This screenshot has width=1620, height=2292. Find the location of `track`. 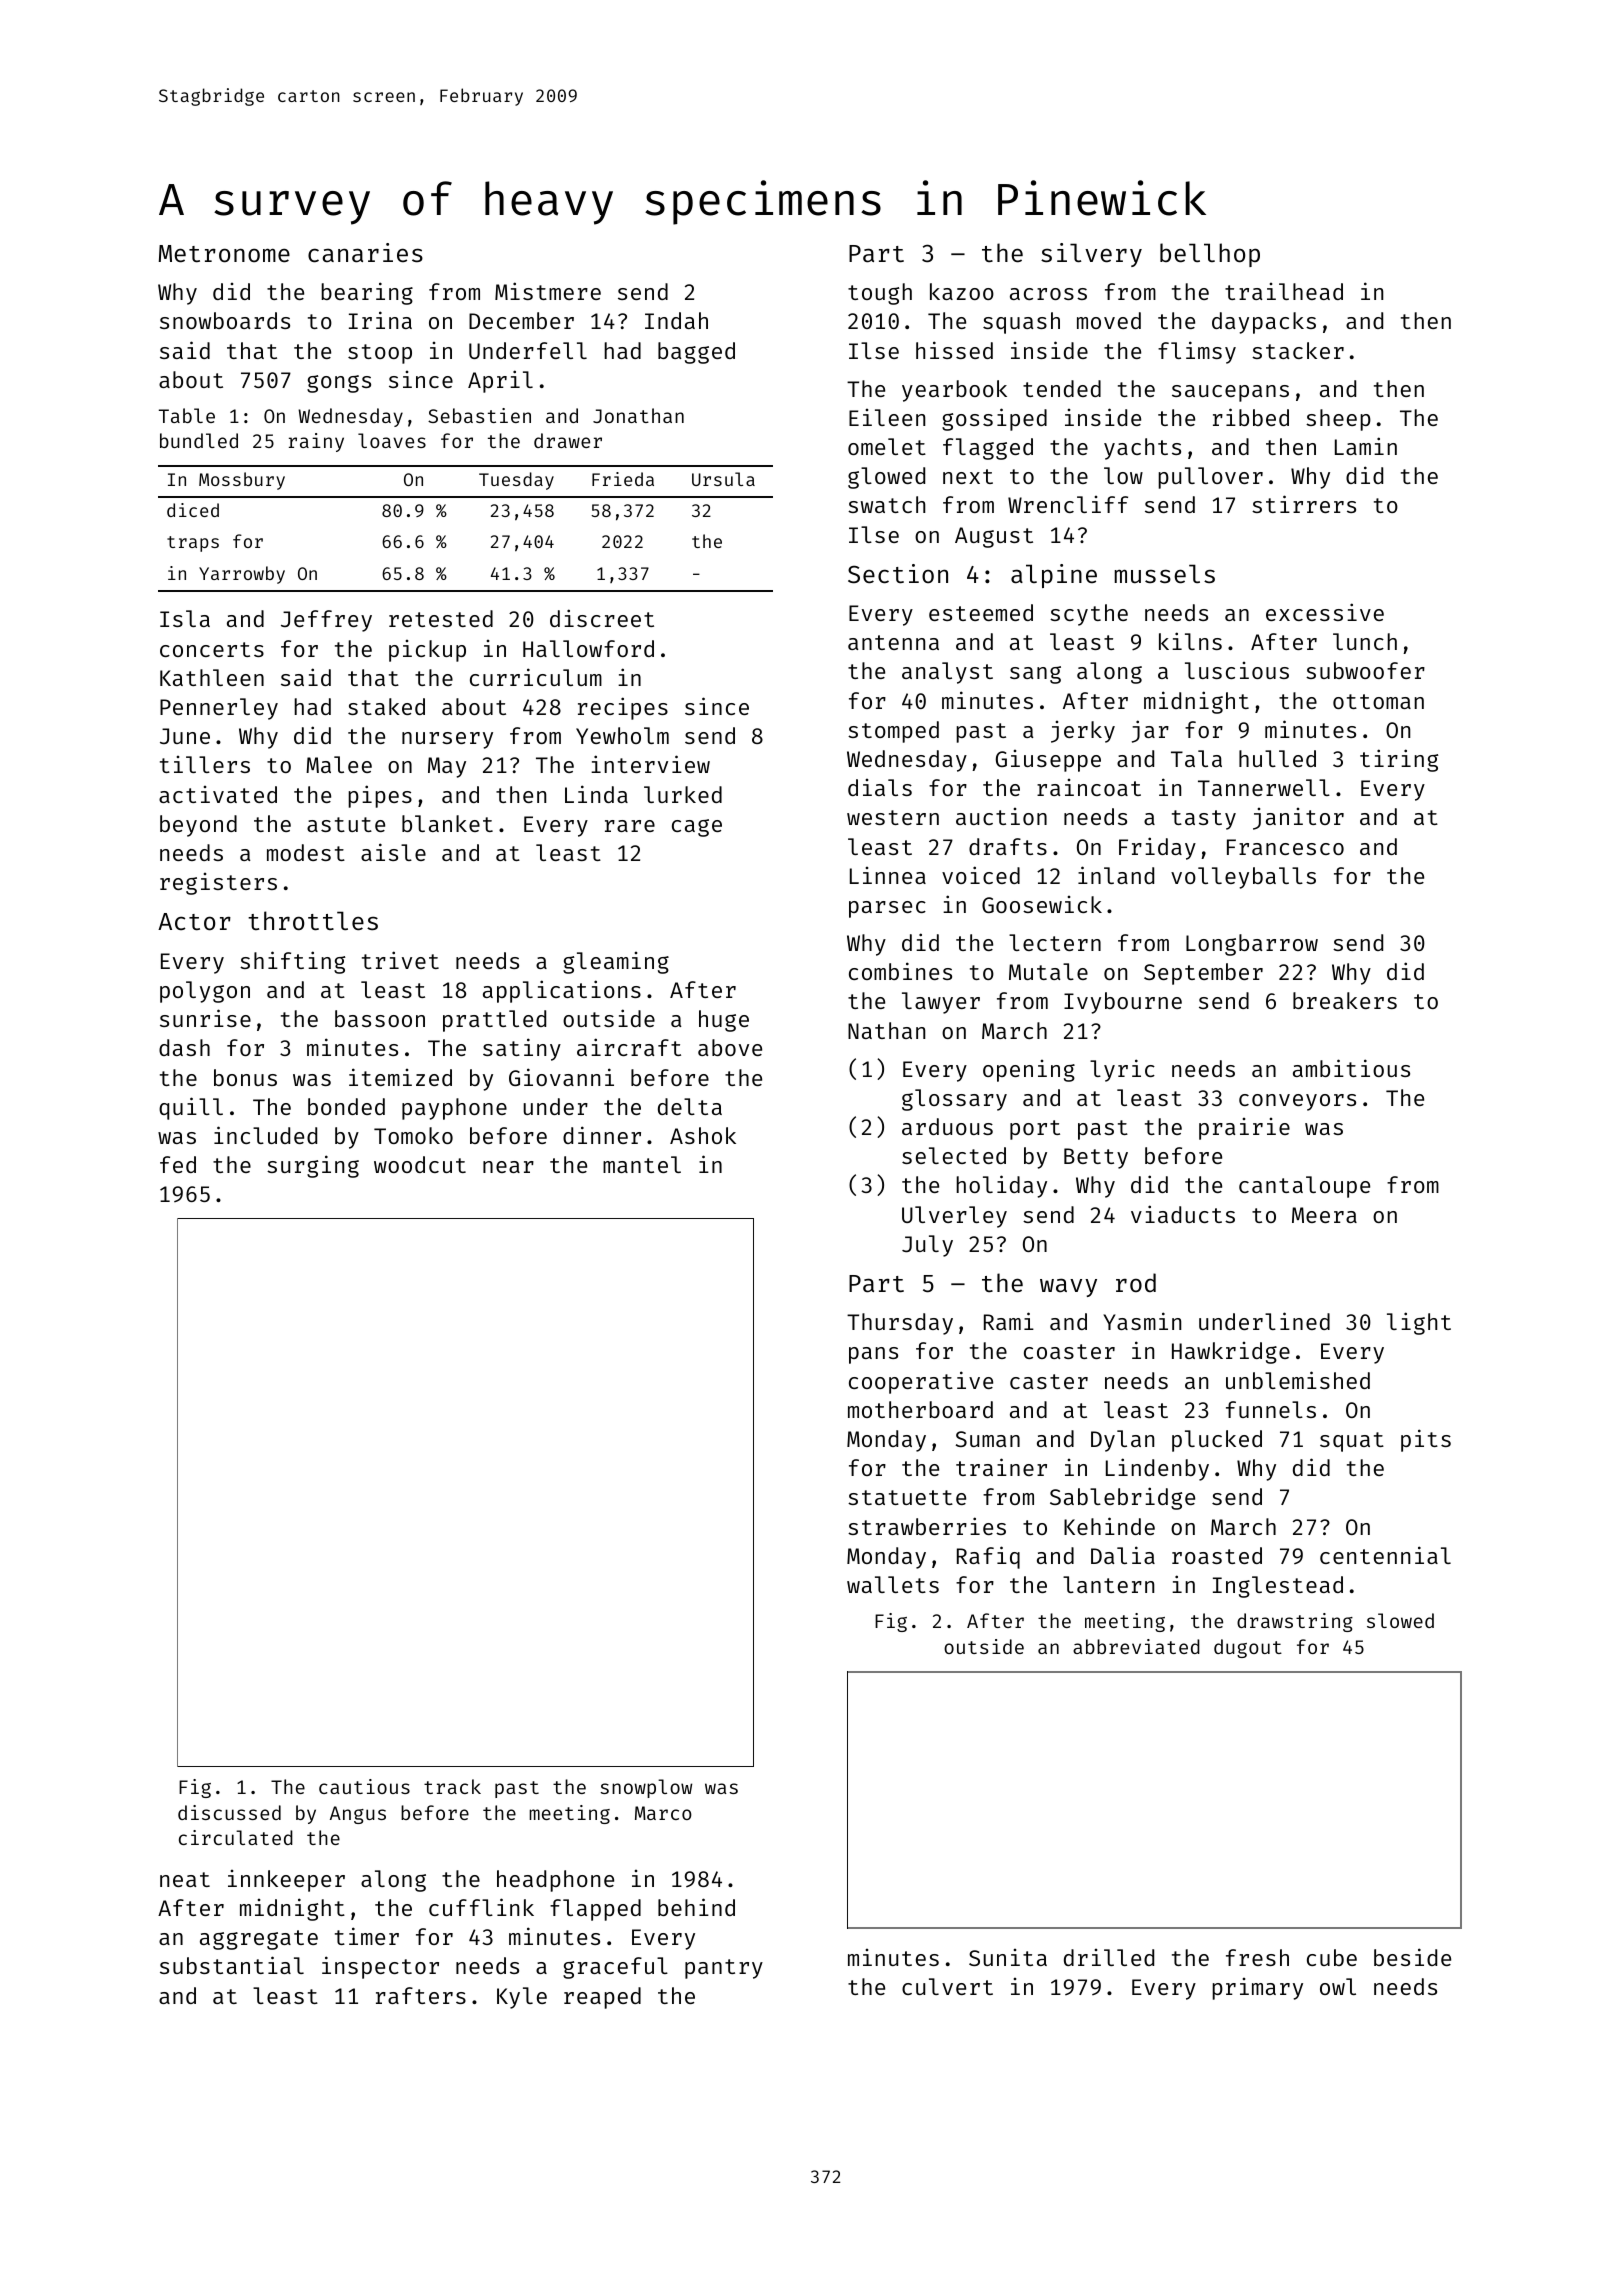

track is located at coordinates (452, 1786).
